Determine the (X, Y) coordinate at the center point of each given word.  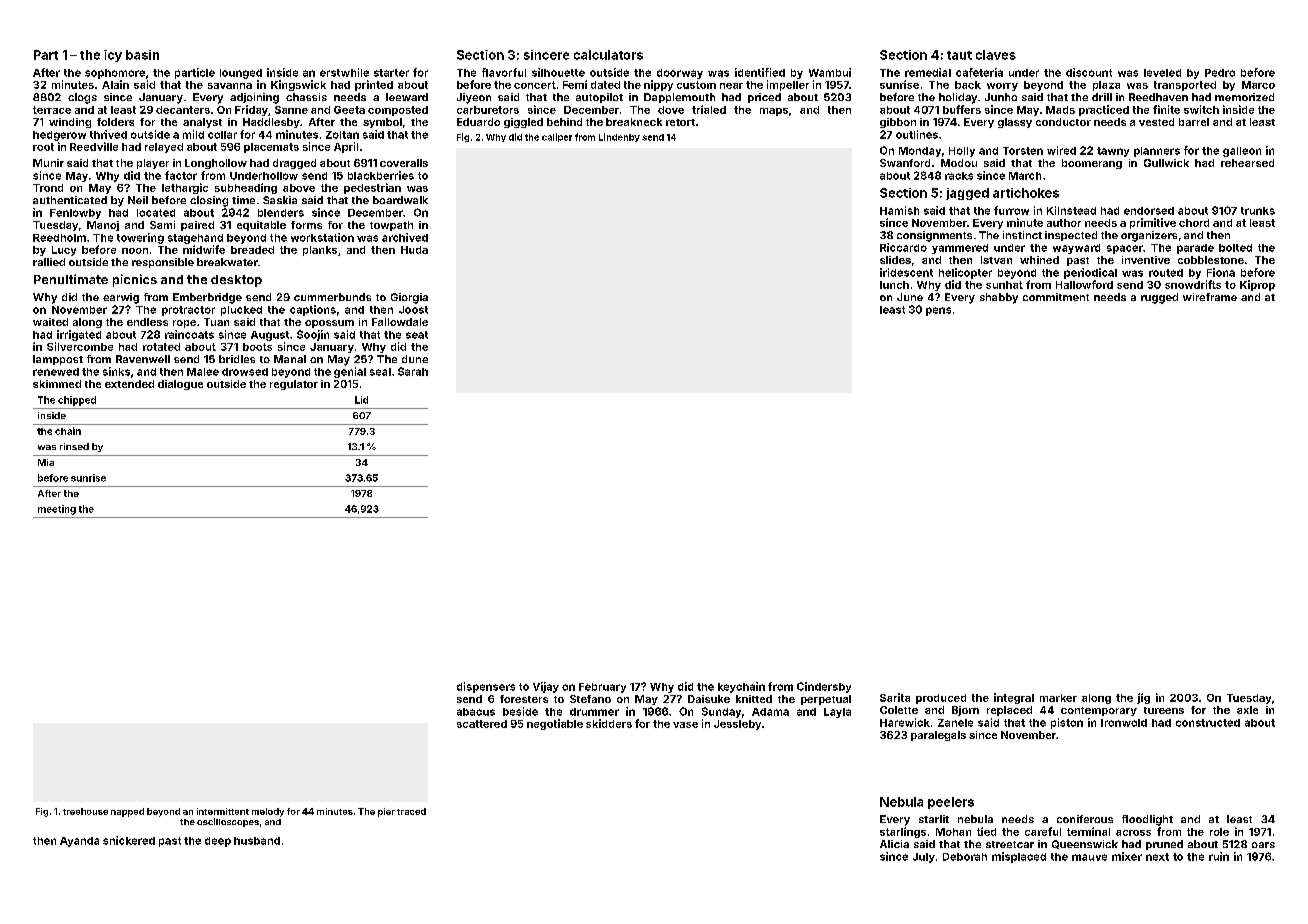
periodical (1090, 273)
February (602, 688)
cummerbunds (332, 297)
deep (218, 842)
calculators (608, 55)
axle (1247, 710)
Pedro (1220, 73)
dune (415, 359)
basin (142, 55)
